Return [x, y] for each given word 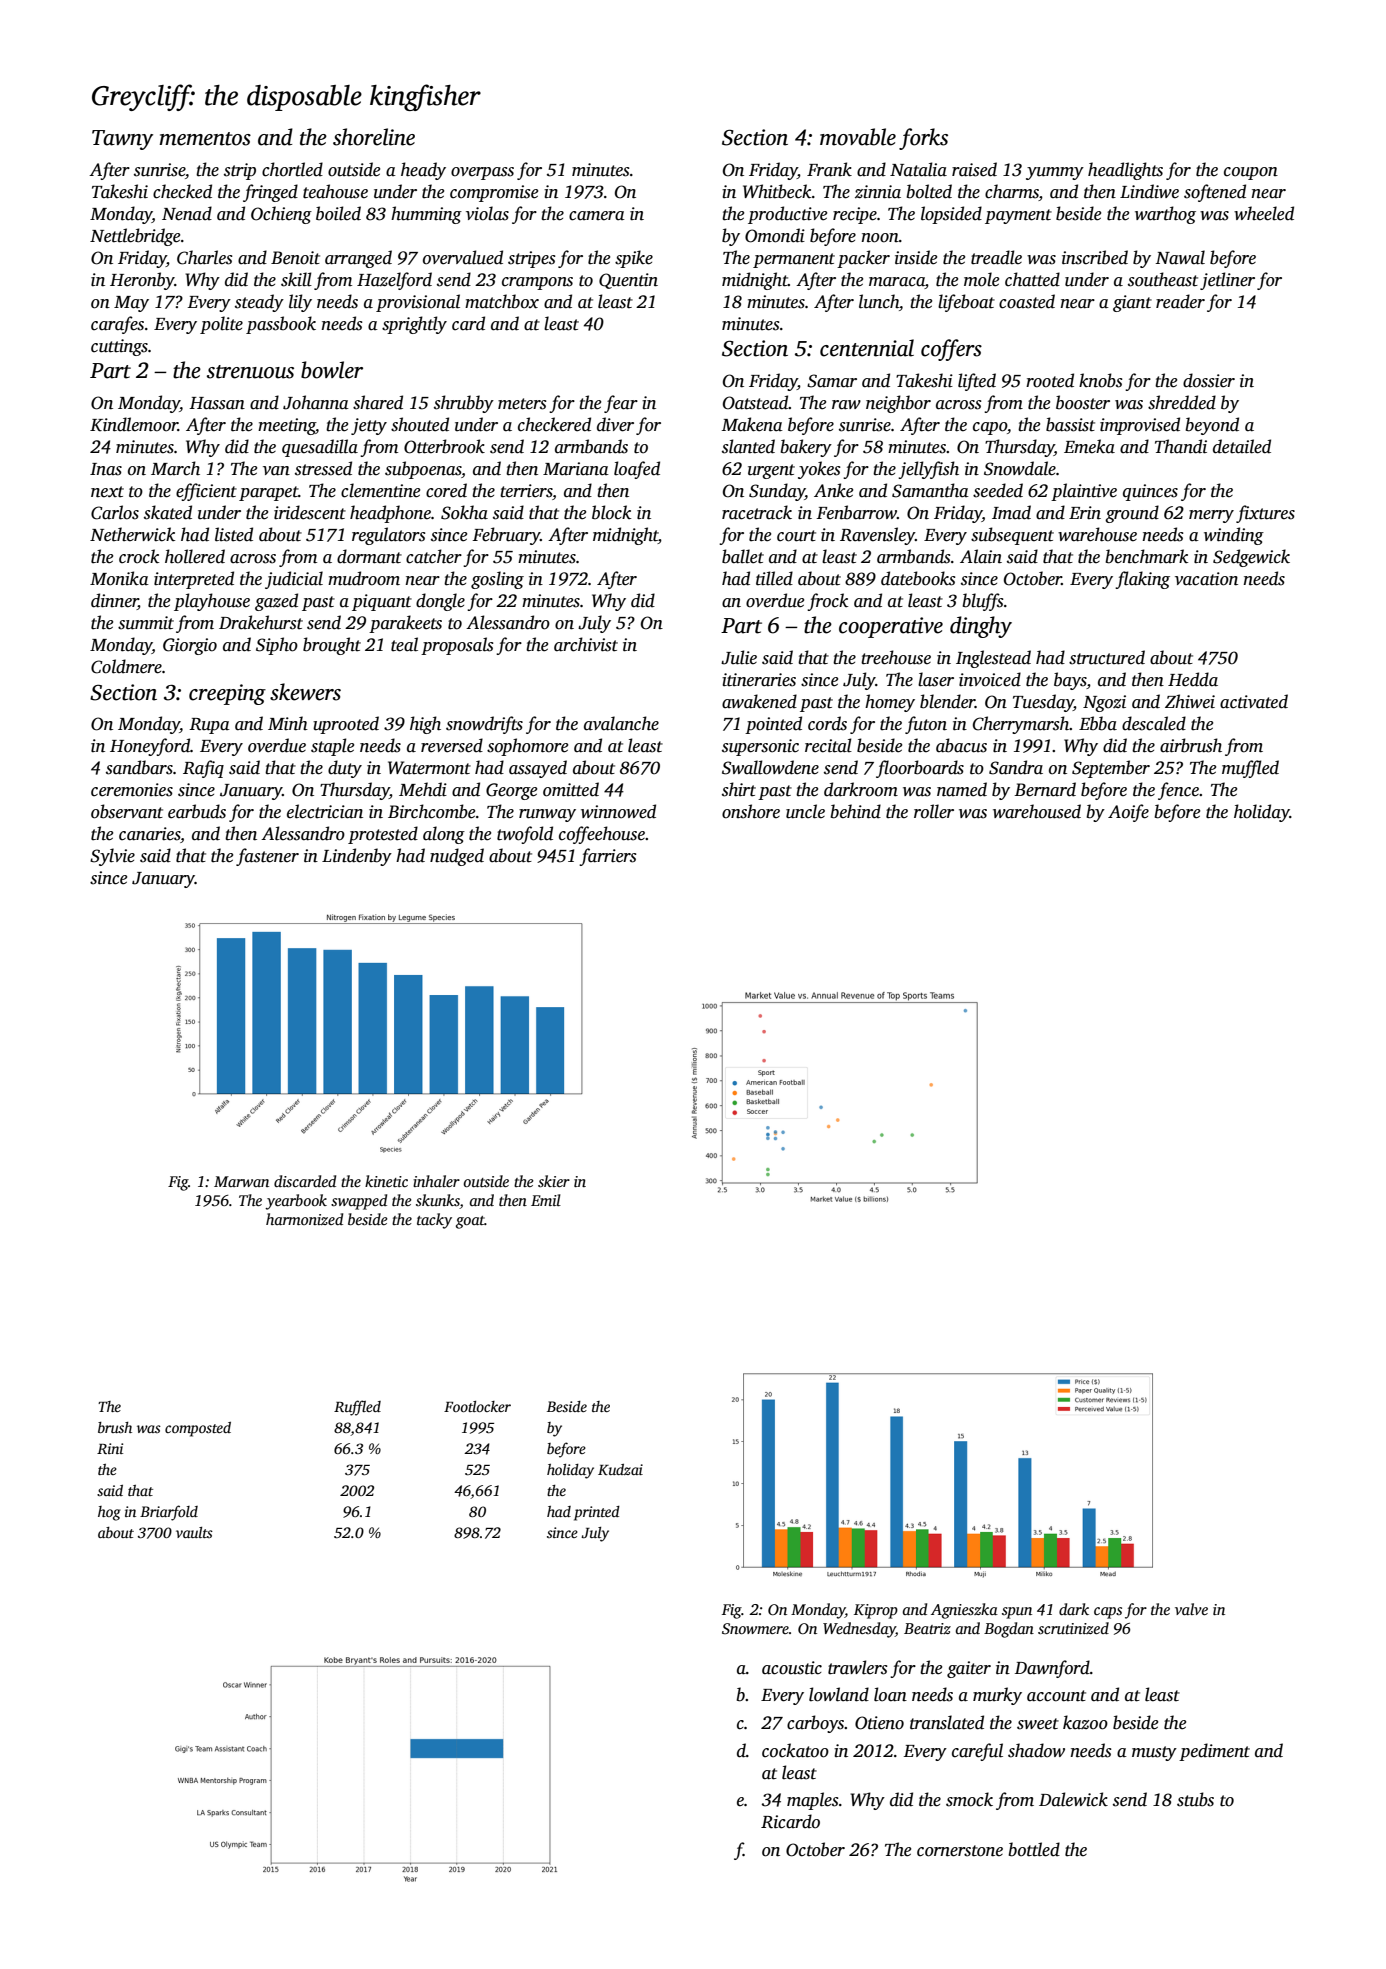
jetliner [1227, 281]
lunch [879, 301]
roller [934, 811]
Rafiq [203, 769]
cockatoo [795, 1750]
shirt [739, 789]
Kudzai [620, 1469]
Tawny [122, 140]
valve [1191, 1609]
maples [812, 1801]
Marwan [241, 1181]
